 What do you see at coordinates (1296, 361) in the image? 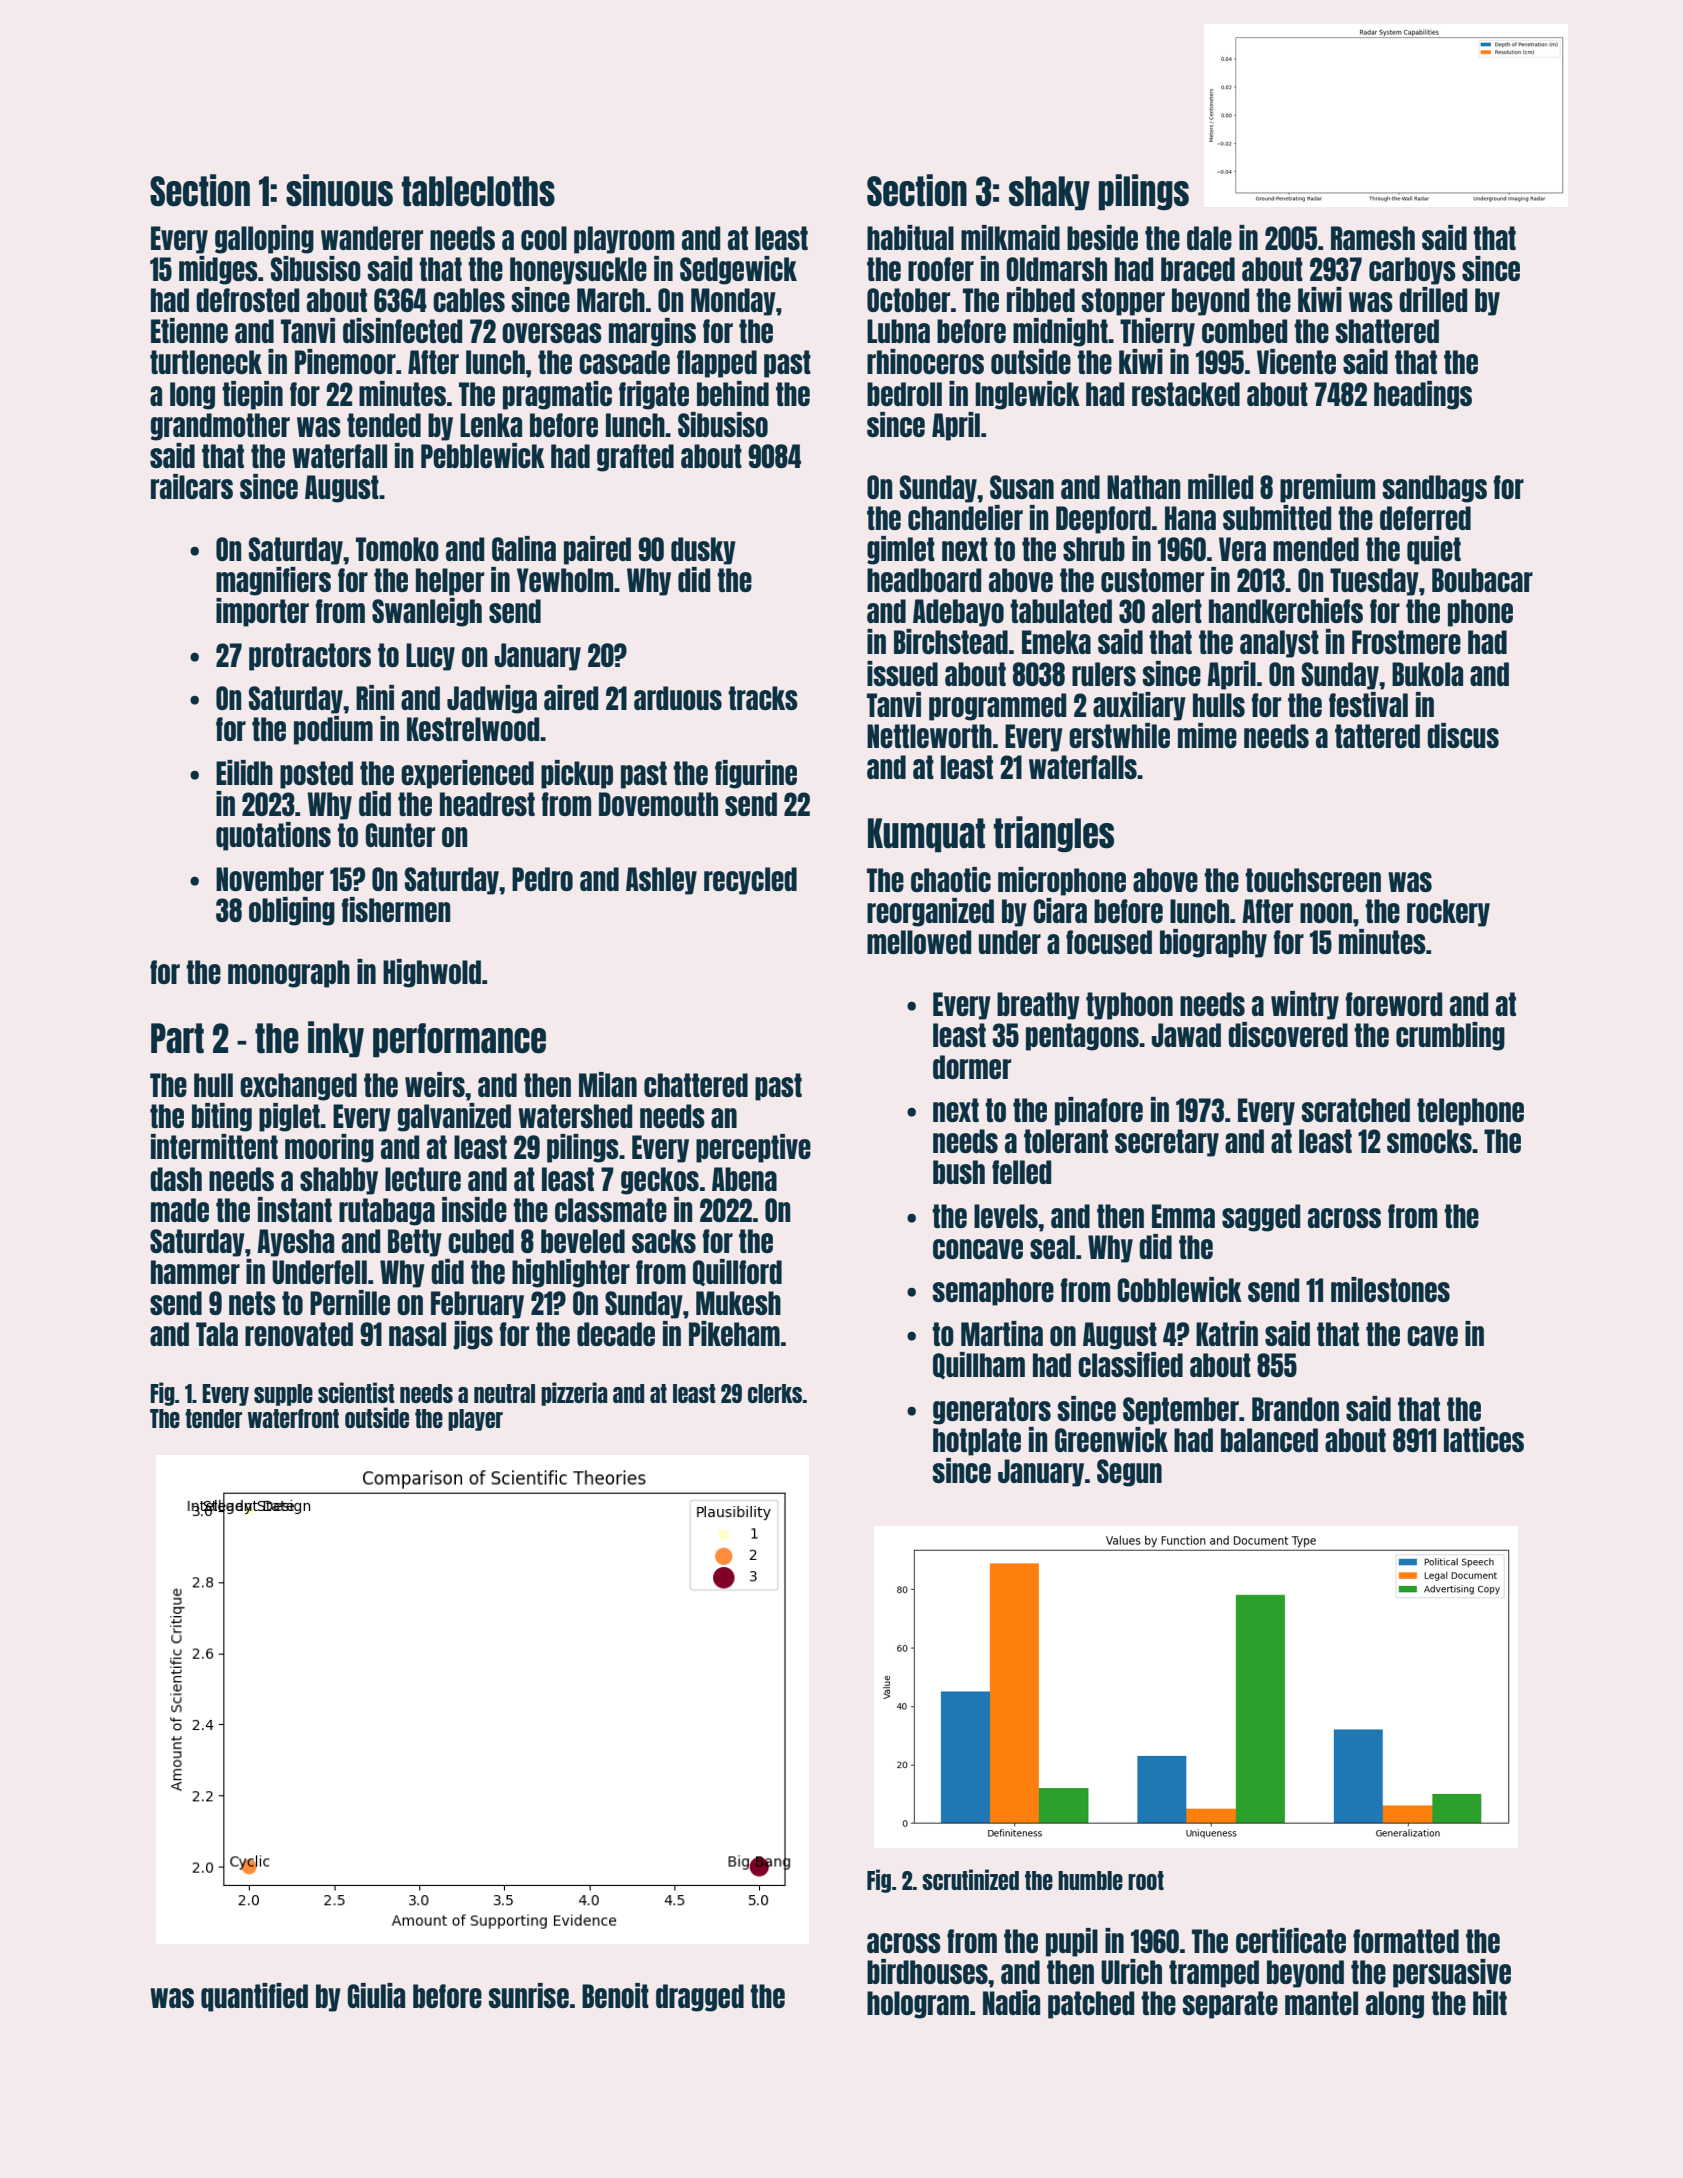
I see `Vicente` at bounding box center [1296, 361].
